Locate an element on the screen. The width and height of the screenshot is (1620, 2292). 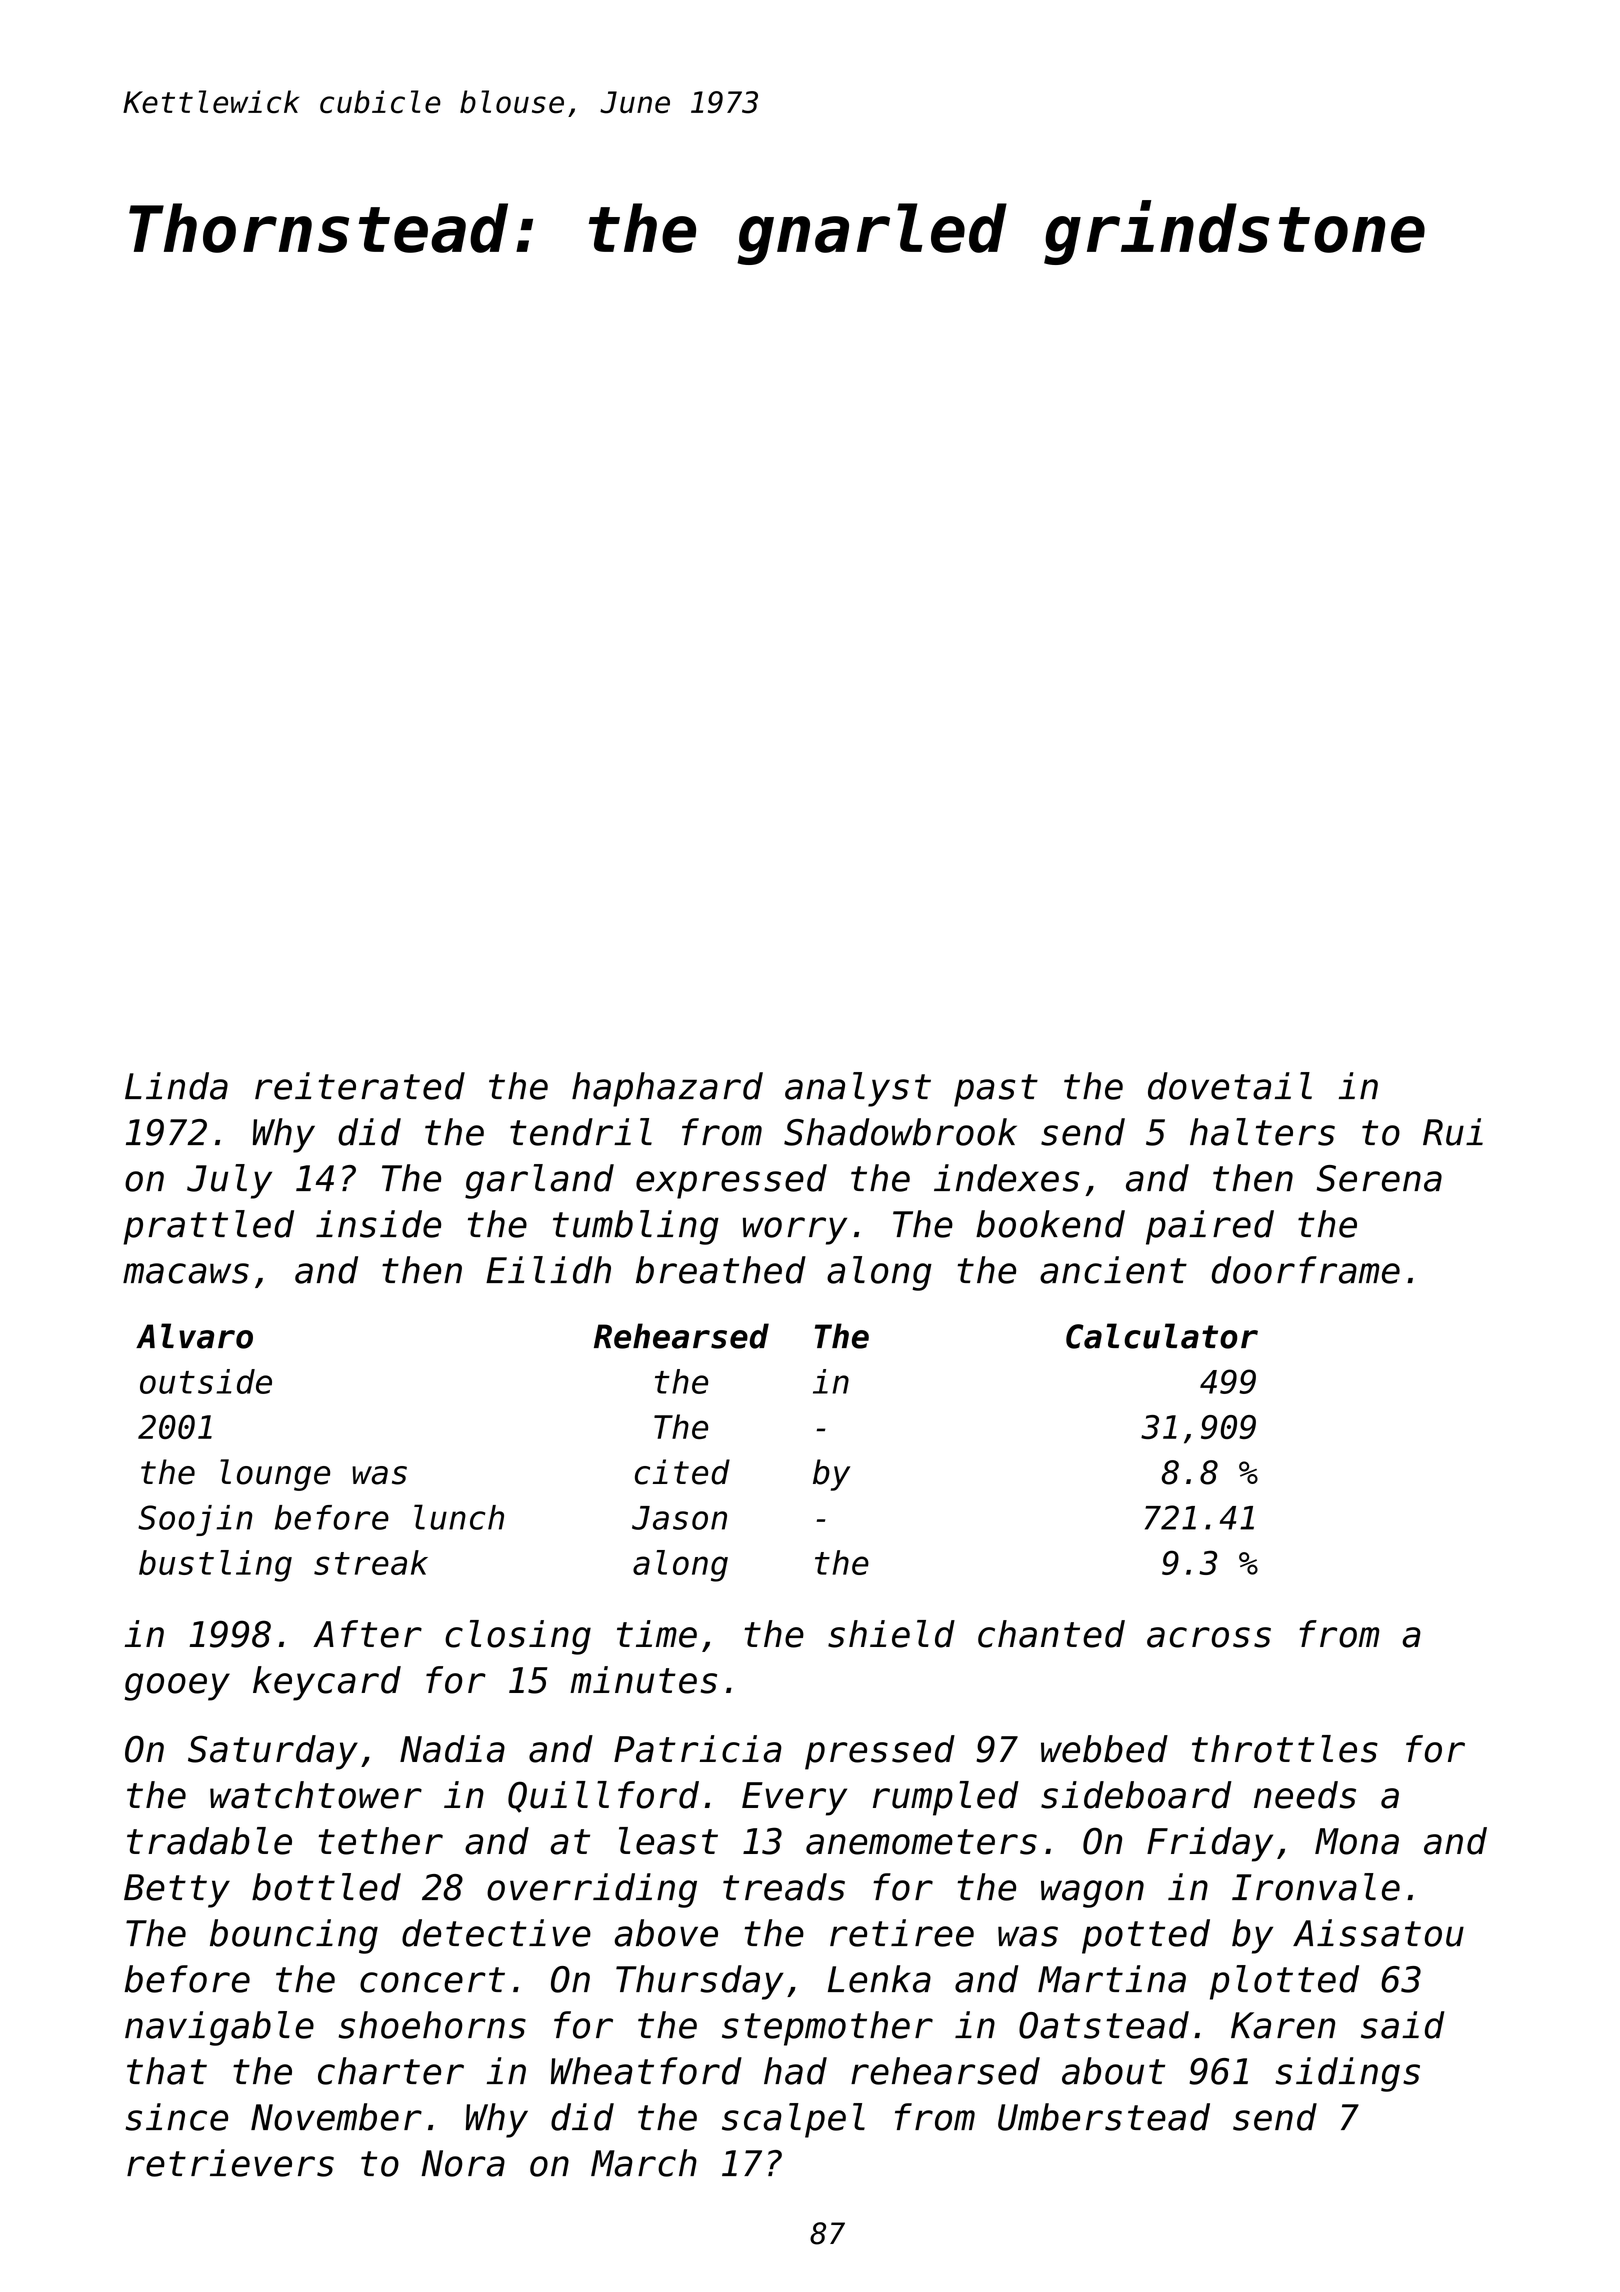
Rui is located at coordinates (1453, 1132).
